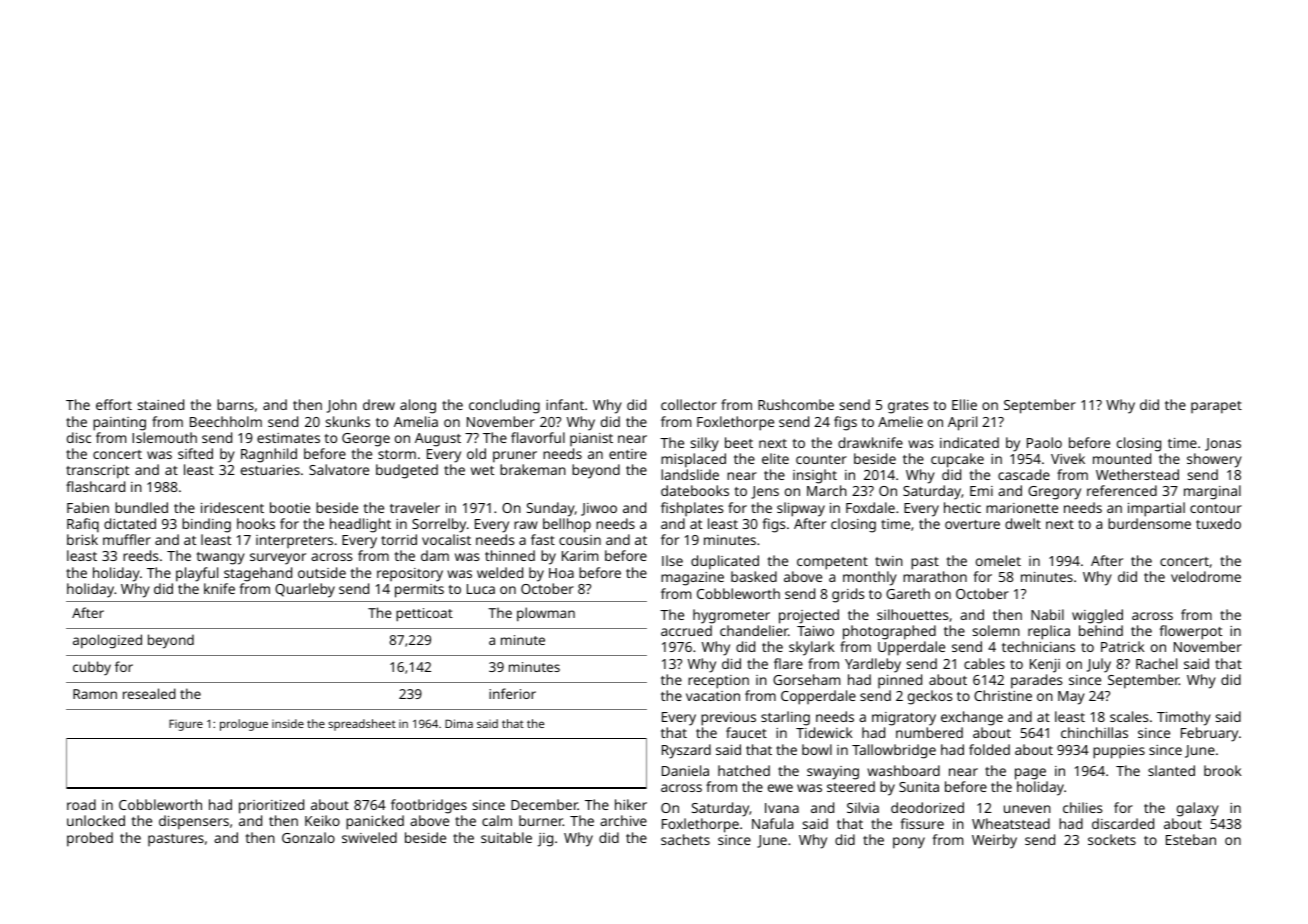 This image has height=924, width=1308. What do you see at coordinates (90, 839) in the image?
I see `probed` at bounding box center [90, 839].
